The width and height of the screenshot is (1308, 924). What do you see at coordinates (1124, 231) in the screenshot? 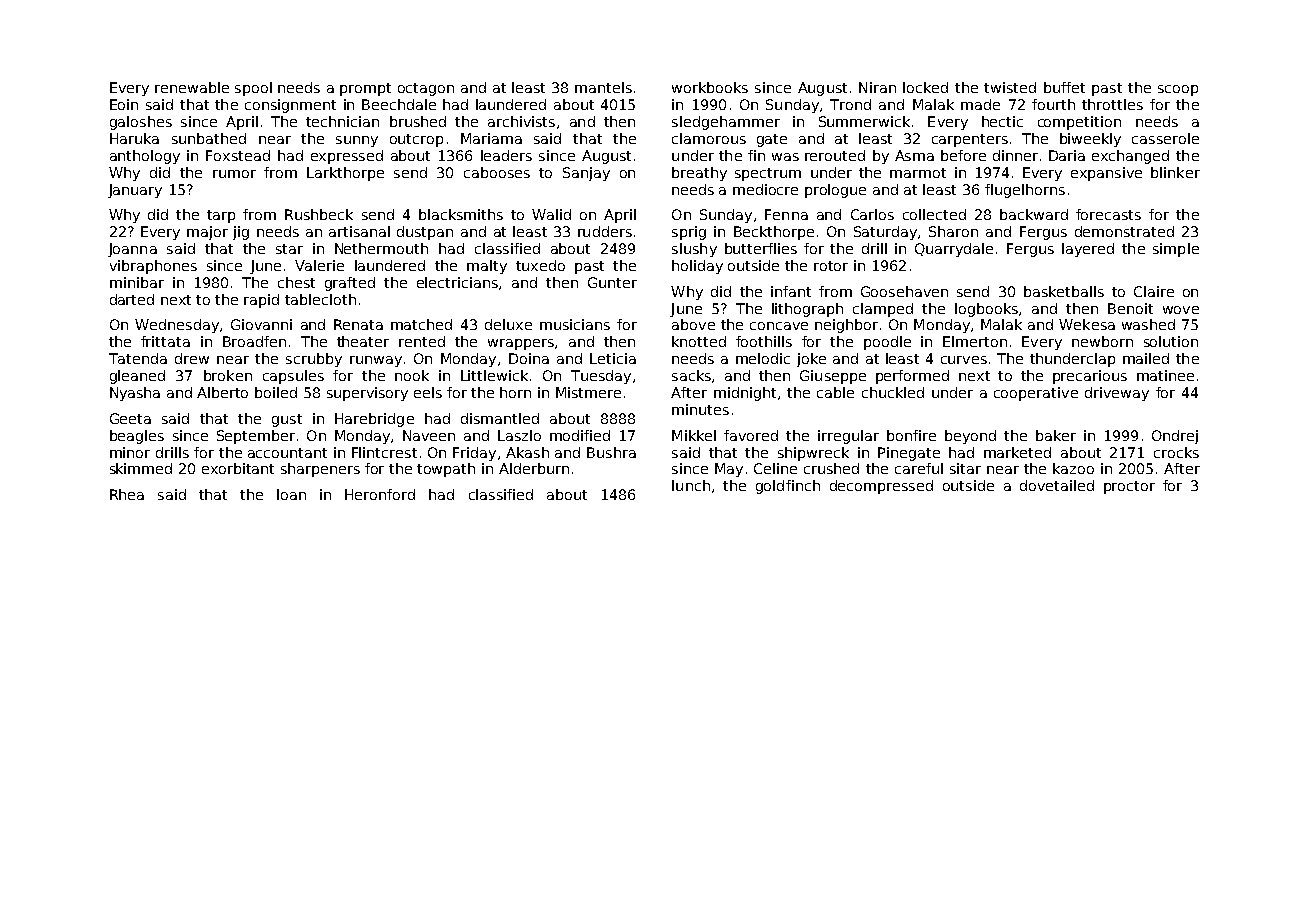
I see `demonstrated` at bounding box center [1124, 231].
